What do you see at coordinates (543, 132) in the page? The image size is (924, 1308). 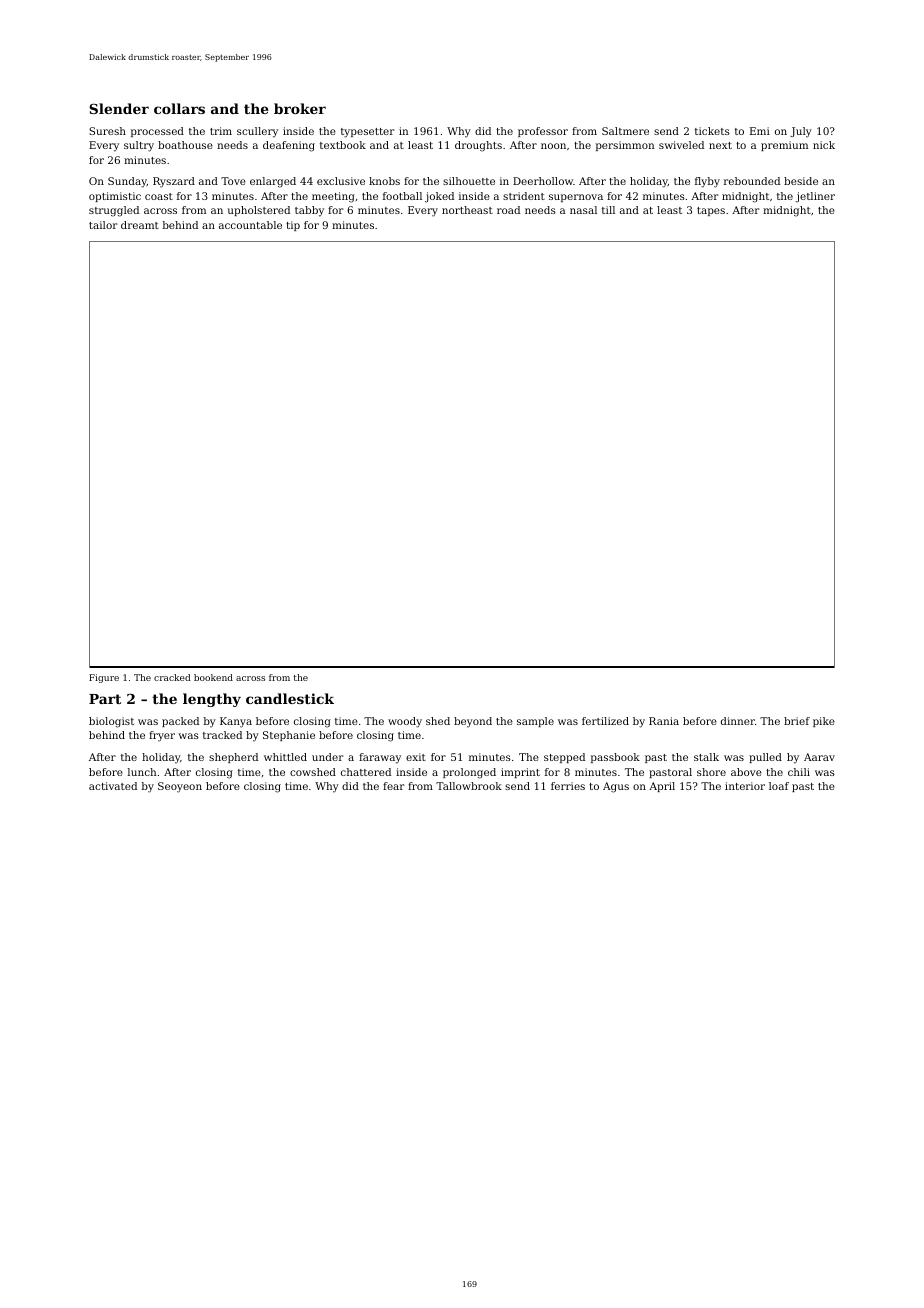 I see `professor` at bounding box center [543, 132].
